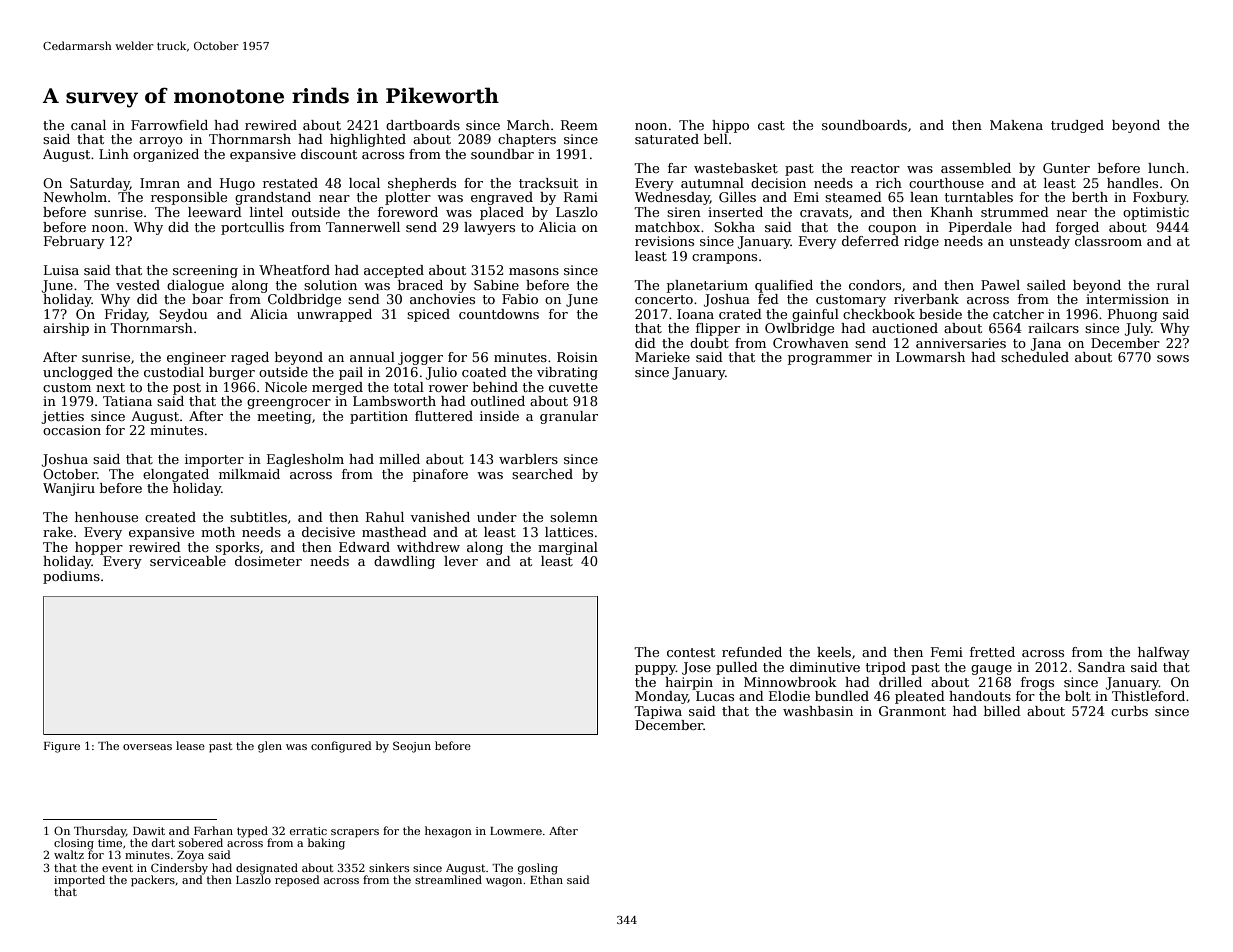 The height and width of the page is (952, 1233). I want to click on Ethan, so click(546, 879).
